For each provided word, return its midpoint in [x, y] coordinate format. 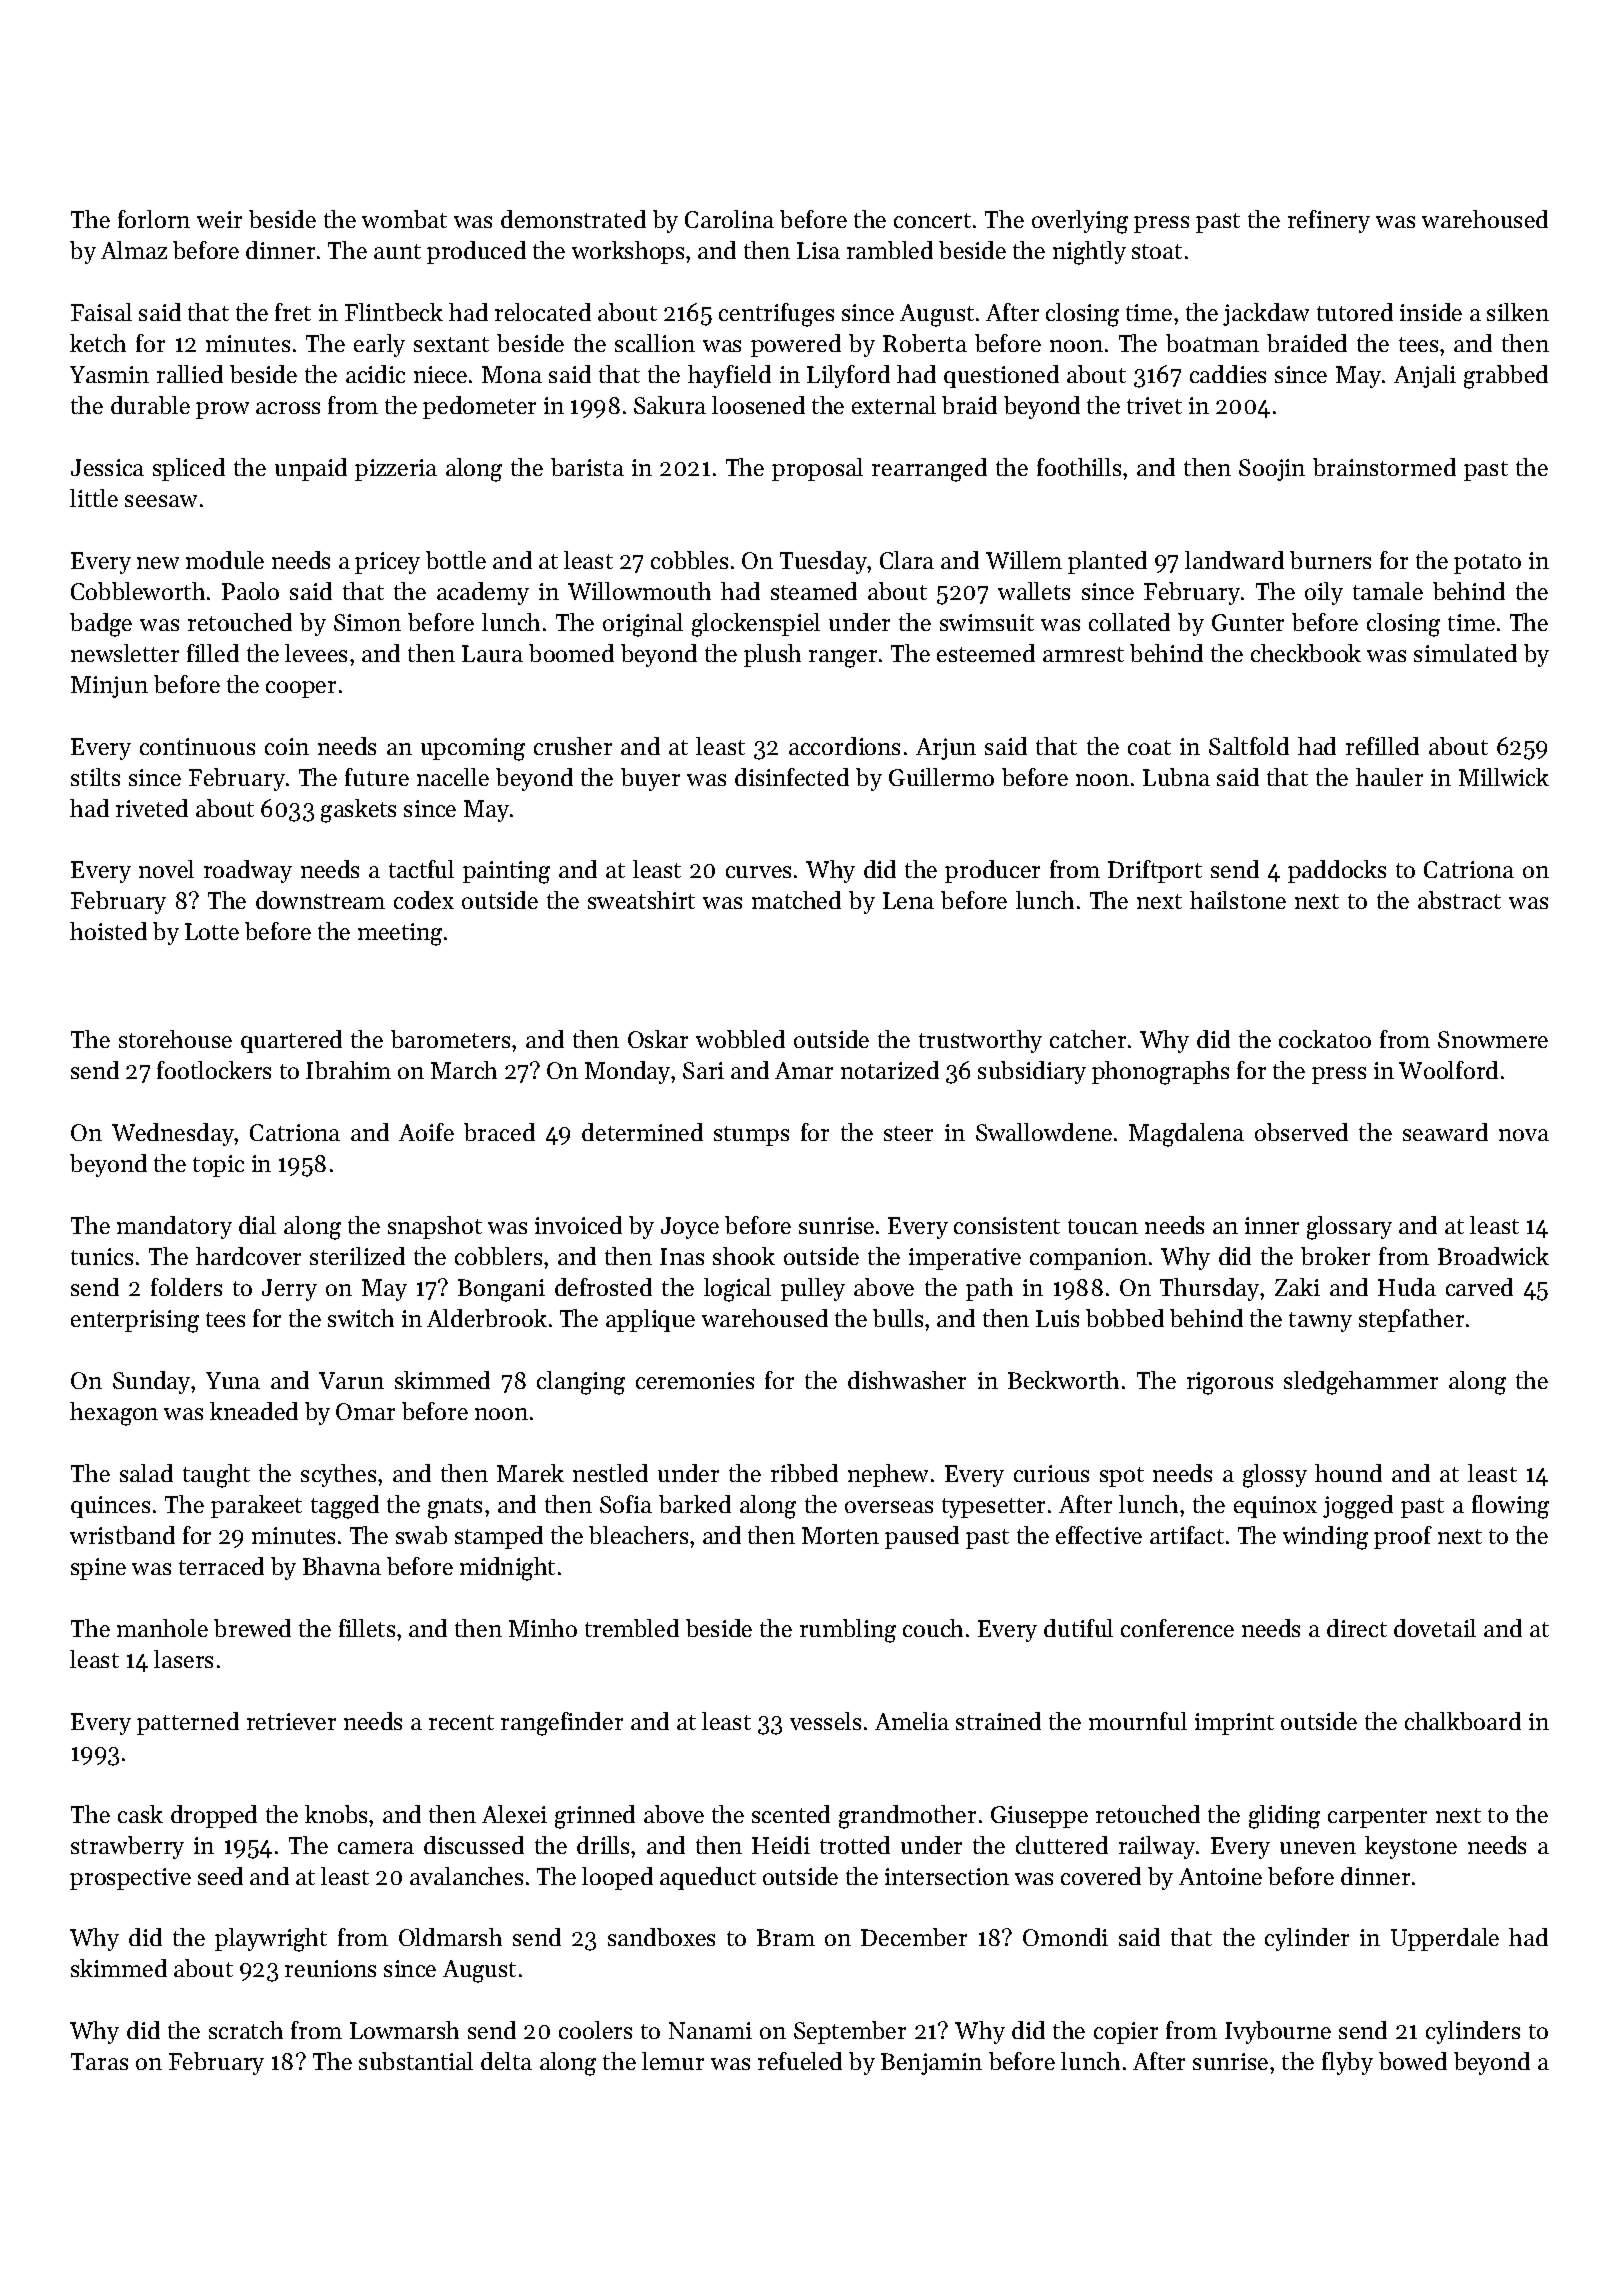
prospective [130, 1879]
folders [186, 1287]
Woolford [1448, 1070]
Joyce [690, 1228]
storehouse [175, 1039]
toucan [1103, 1226]
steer [908, 1133]
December [914, 1937]
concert [932, 220]
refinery [1329, 221]
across [288, 408]
